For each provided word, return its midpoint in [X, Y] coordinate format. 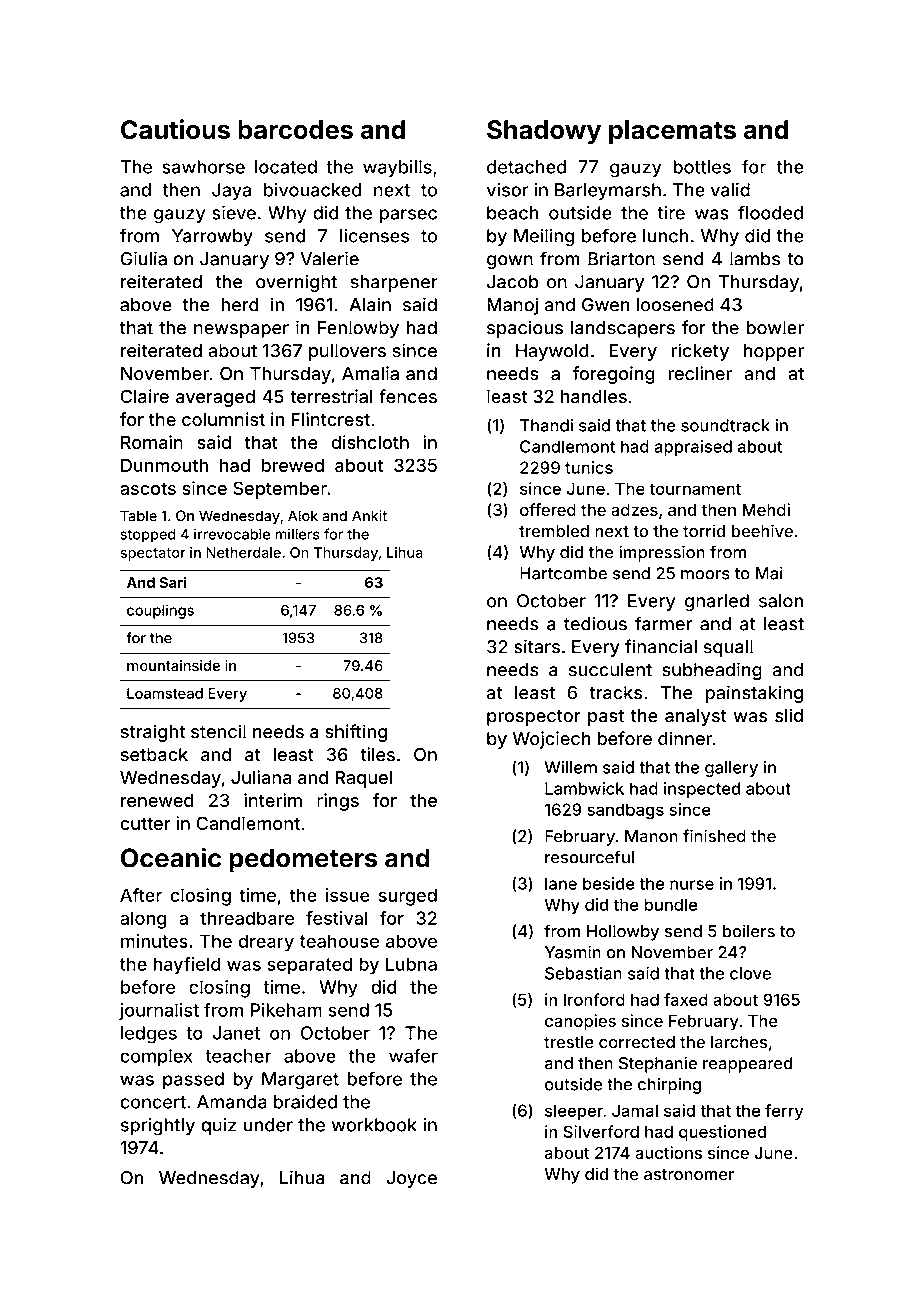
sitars [537, 646]
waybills [397, 168]
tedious [595, 623]
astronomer [689, 1175]
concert [153, 1102]
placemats [672, 132]
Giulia [143, 258]
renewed [157, 800]
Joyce [411, 1179]
